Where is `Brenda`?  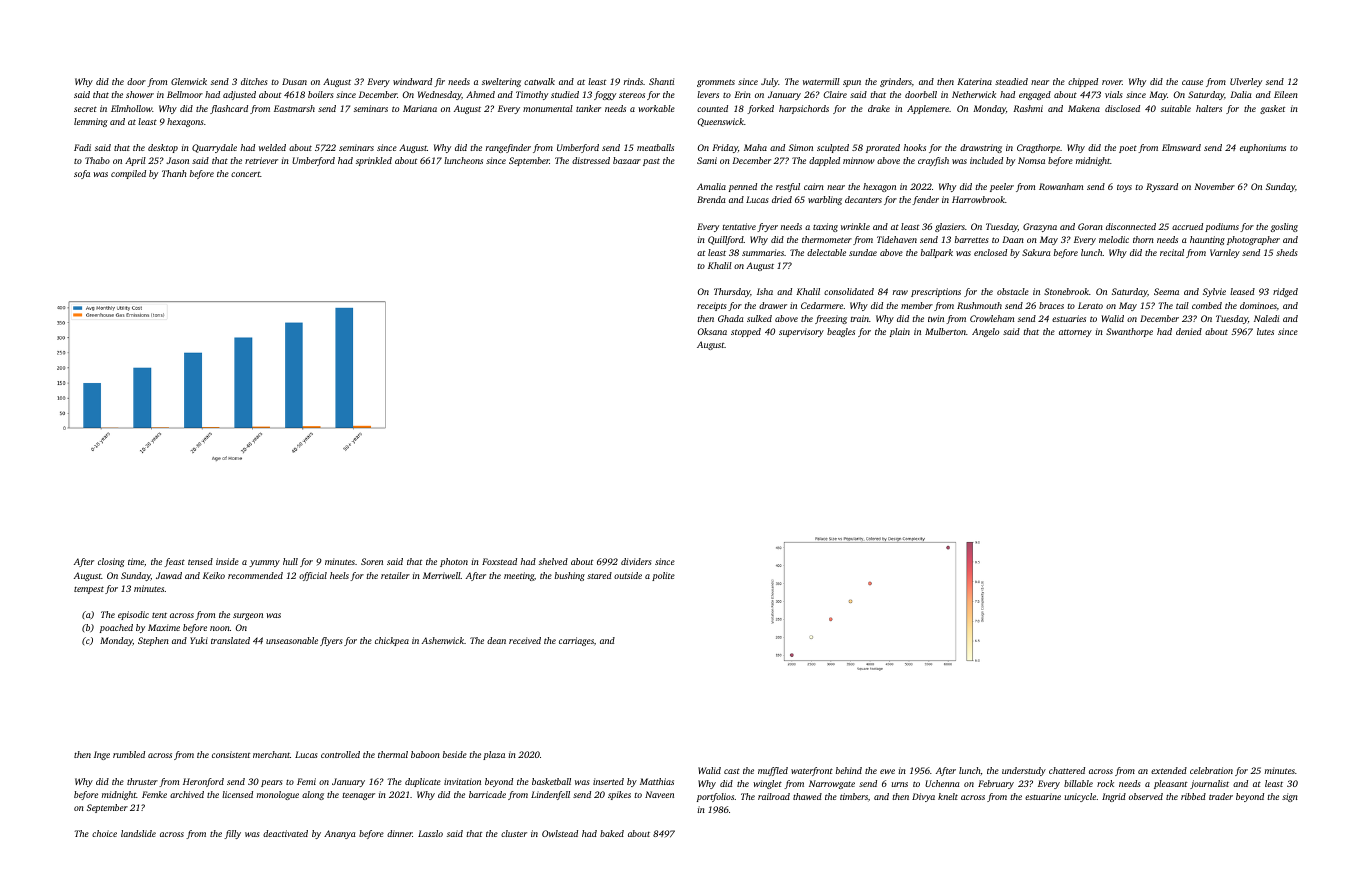
Brenda is located at coordinates (711, 199).
